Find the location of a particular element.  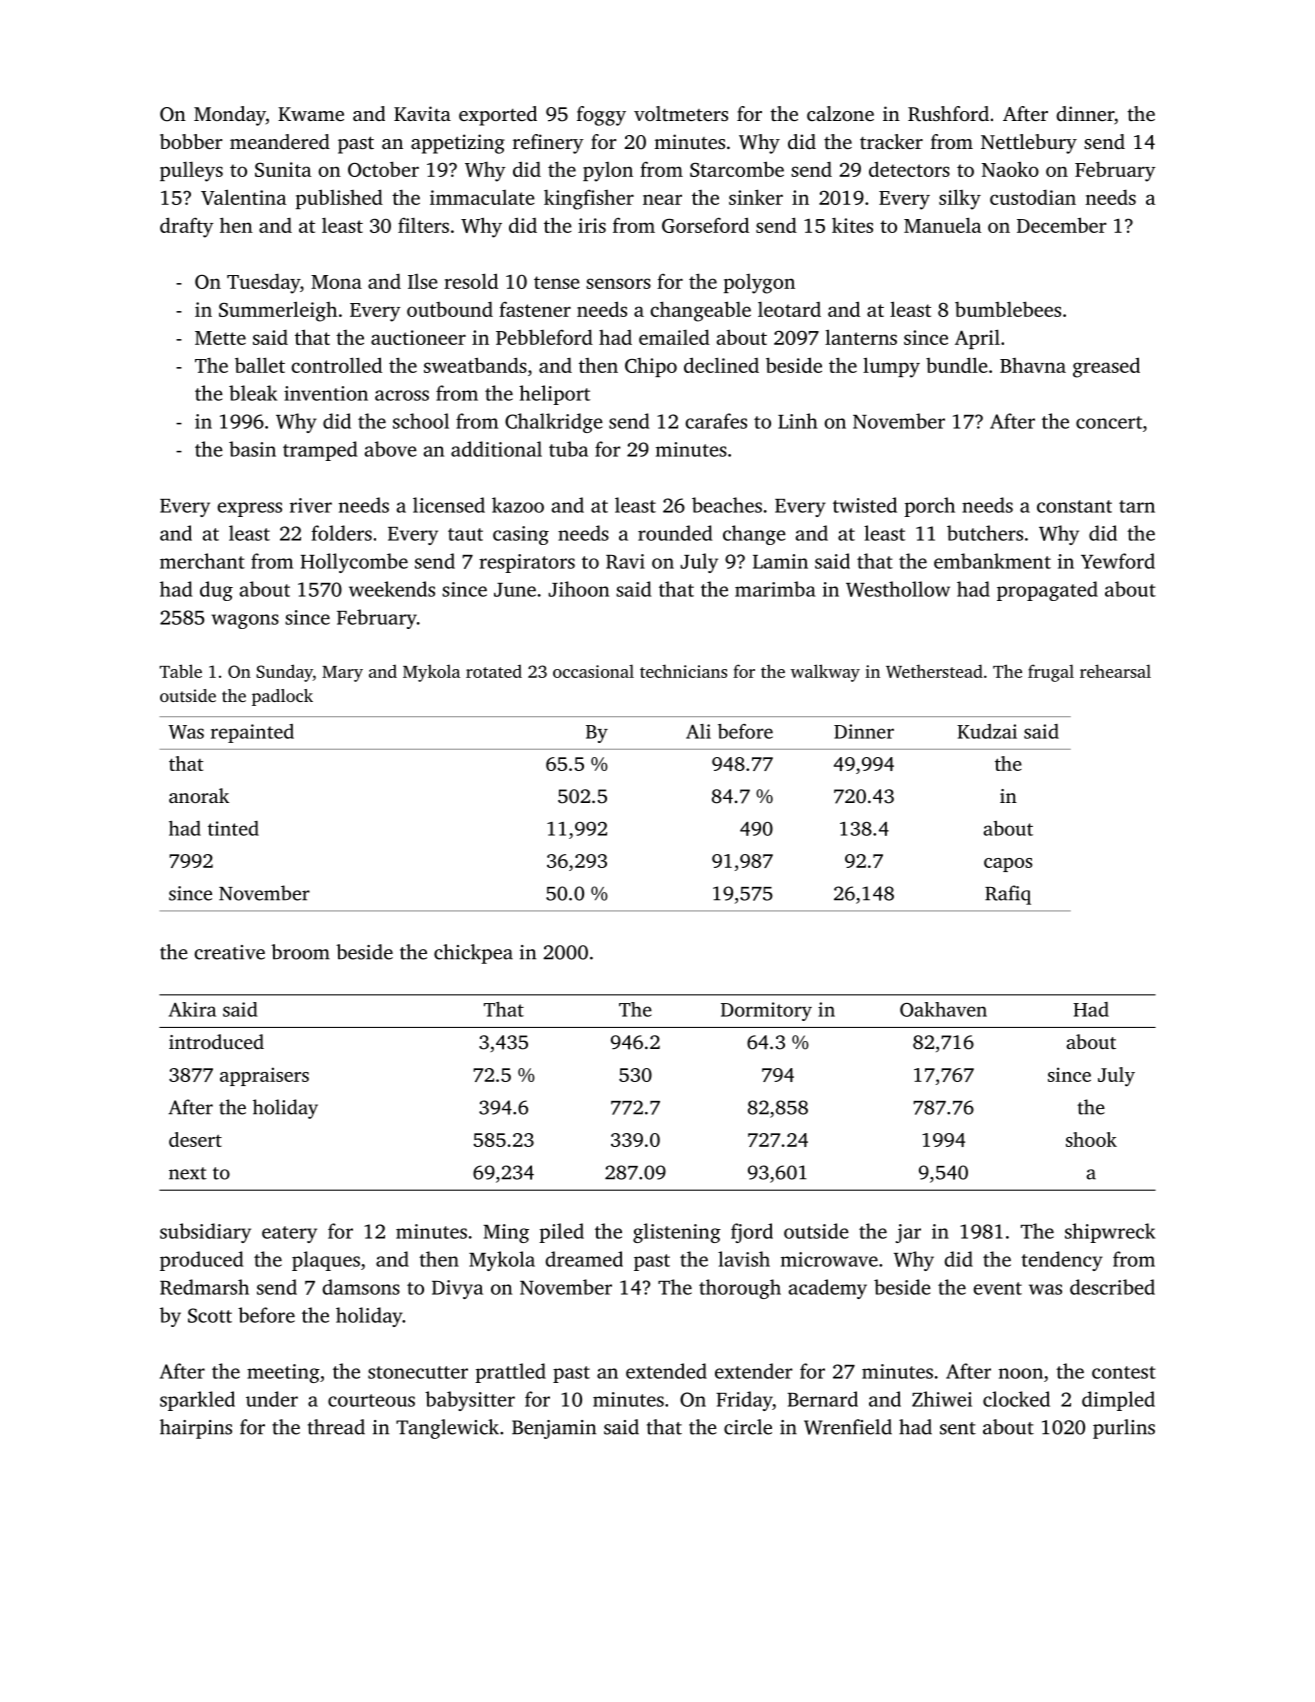

creative is located at coordinates (229, 952).
